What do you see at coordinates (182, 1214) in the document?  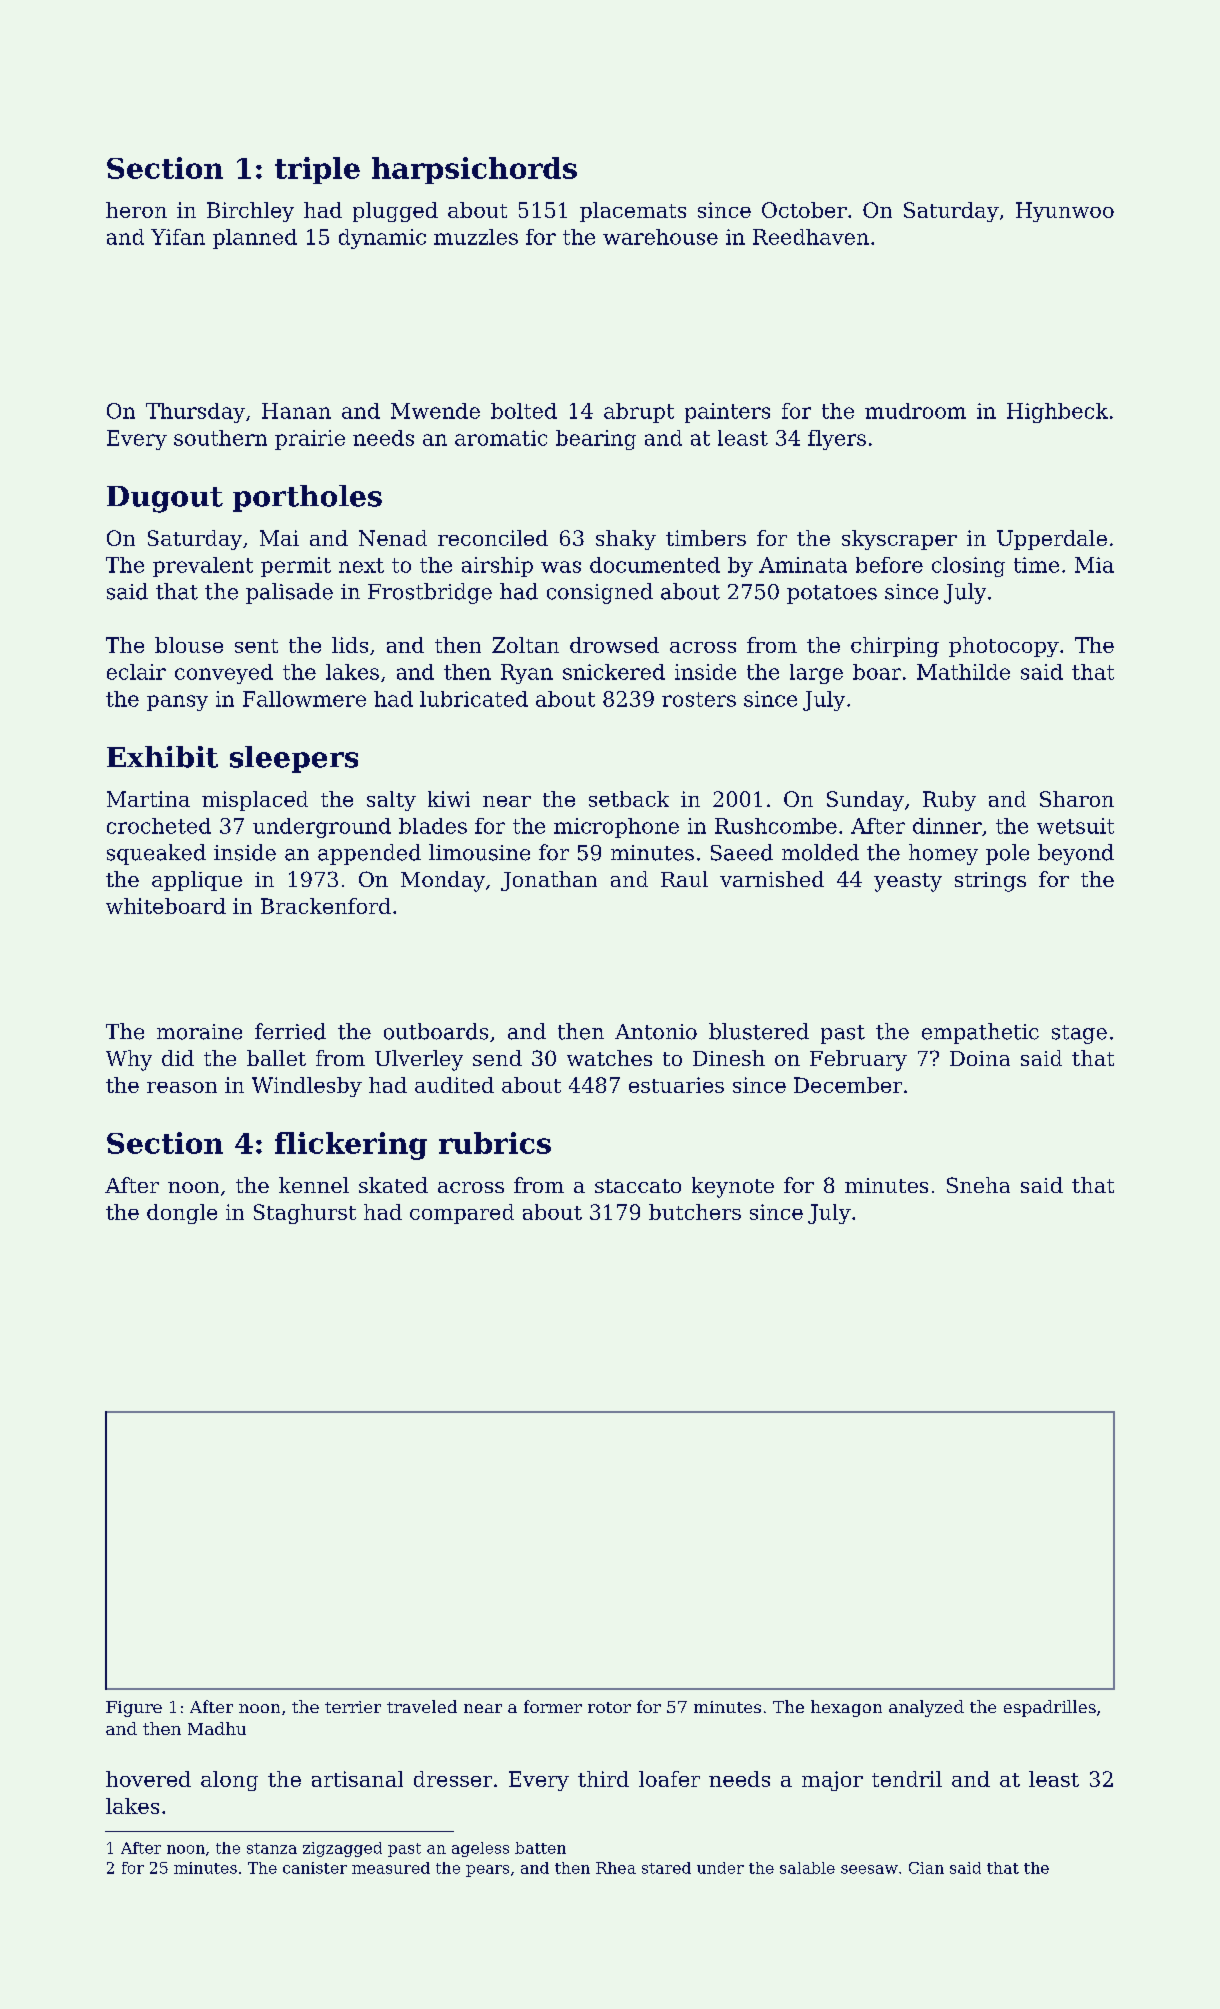 I see `dongle` at bounding box center [182, 1214].
